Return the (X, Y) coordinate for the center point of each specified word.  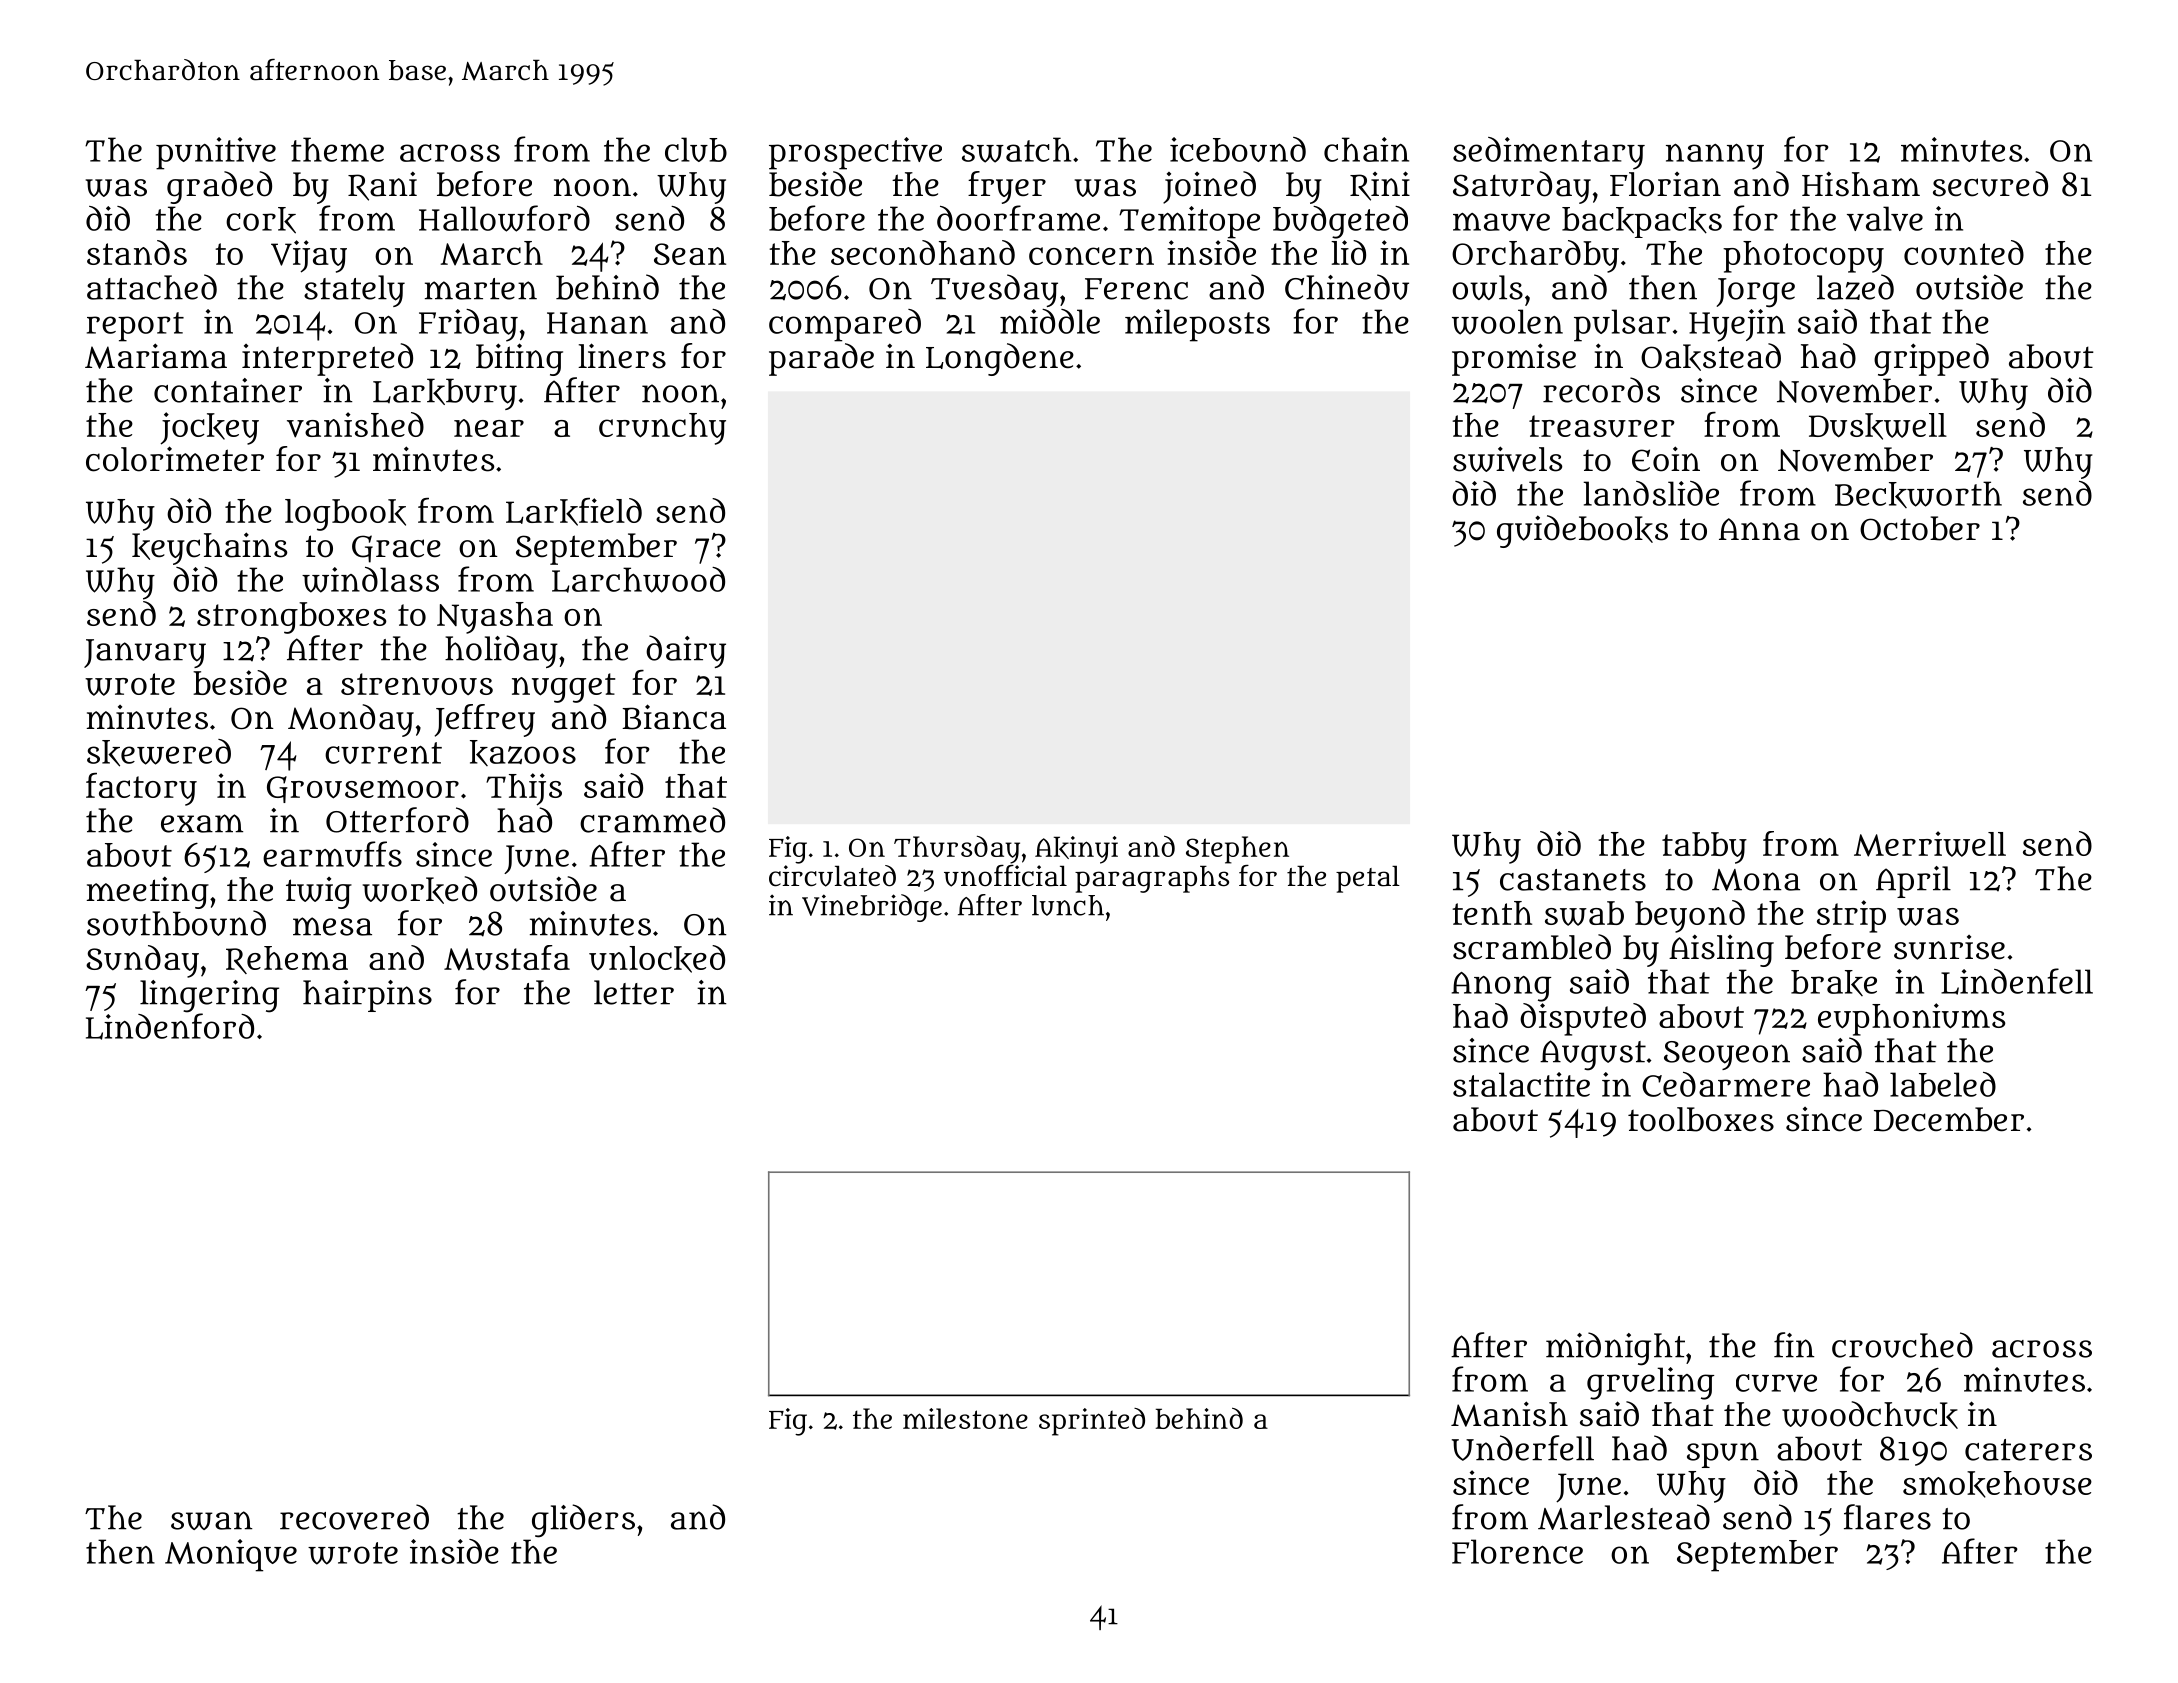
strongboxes (291, 618)
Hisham (1861, 184)
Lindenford (170, 1026)
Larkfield (574, 512)
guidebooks (1582, 531)
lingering (209, 996)
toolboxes (1701, 1119)
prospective (855, 153)
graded (219, 187)
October (1920, 528)
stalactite (1521, 1084)
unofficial (1005, 876)
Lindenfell (2017, 981)
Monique (231, 1555)
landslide (1651, 493)
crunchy (662, 429)
